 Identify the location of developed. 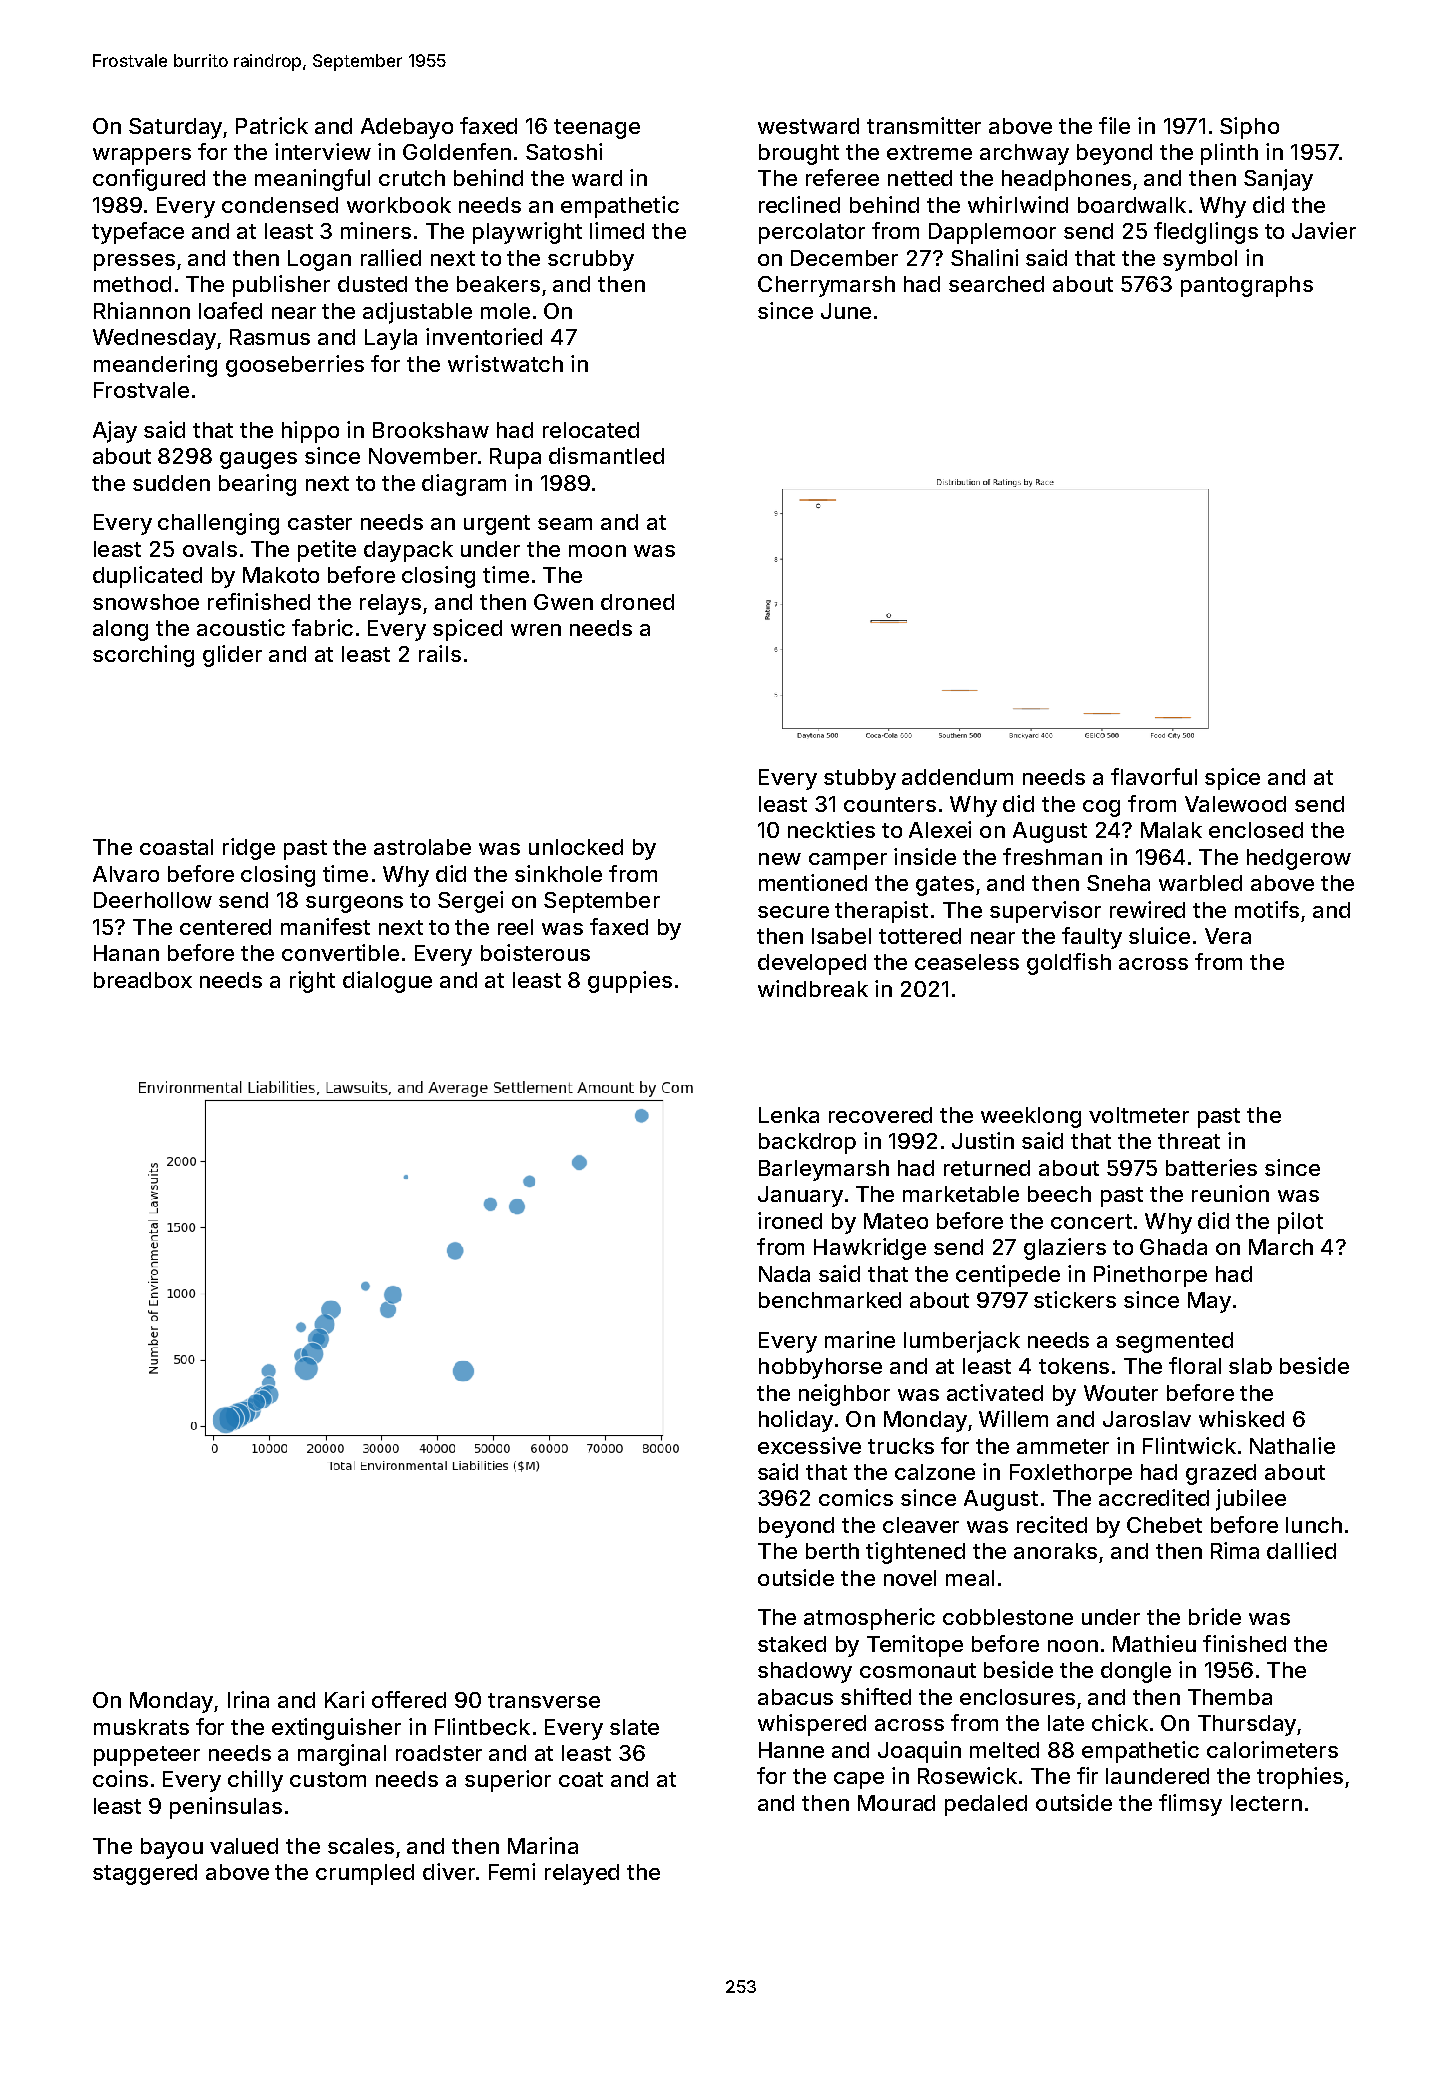
(812, 964).
